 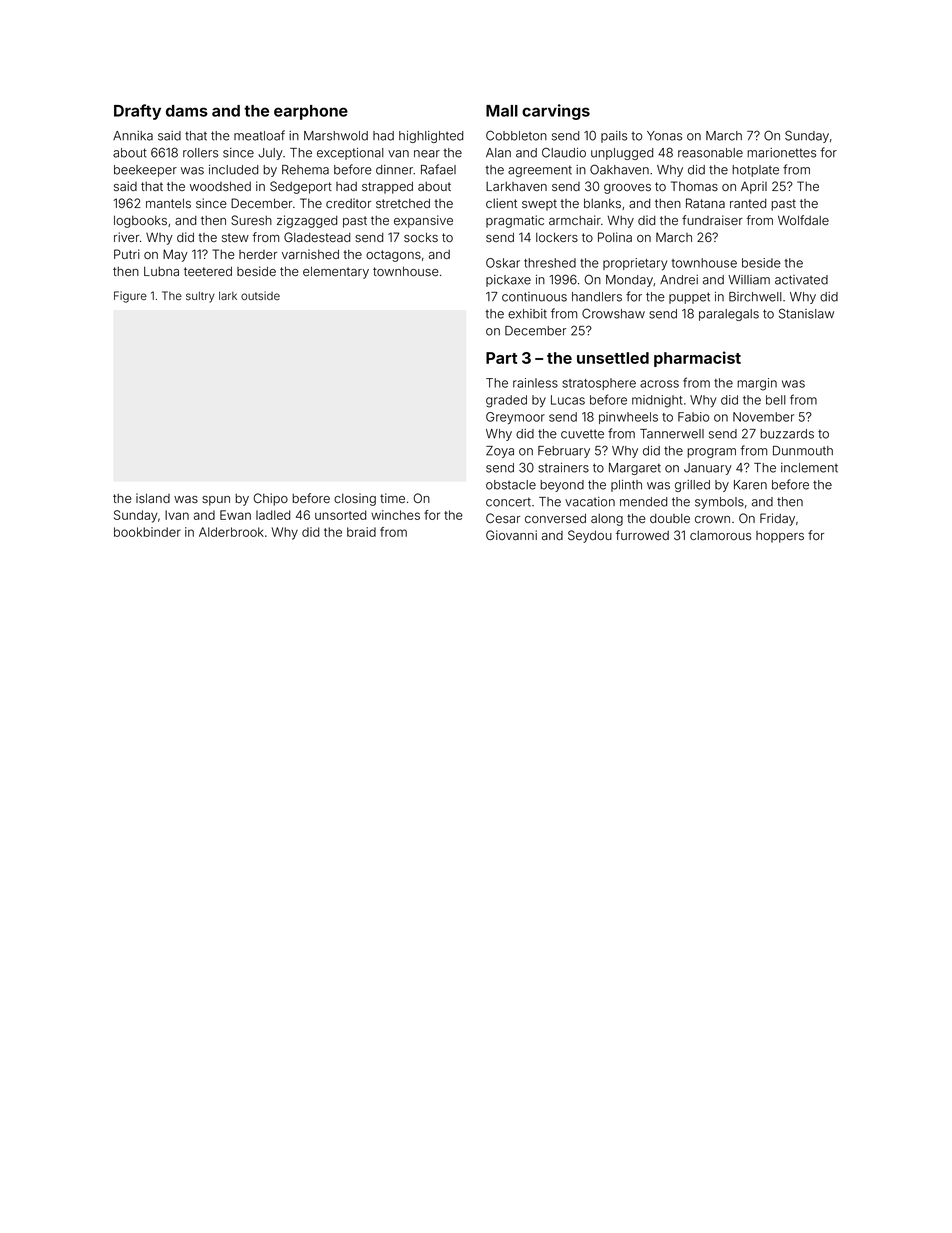 I want to click on island, so click(x=153, y=498).
